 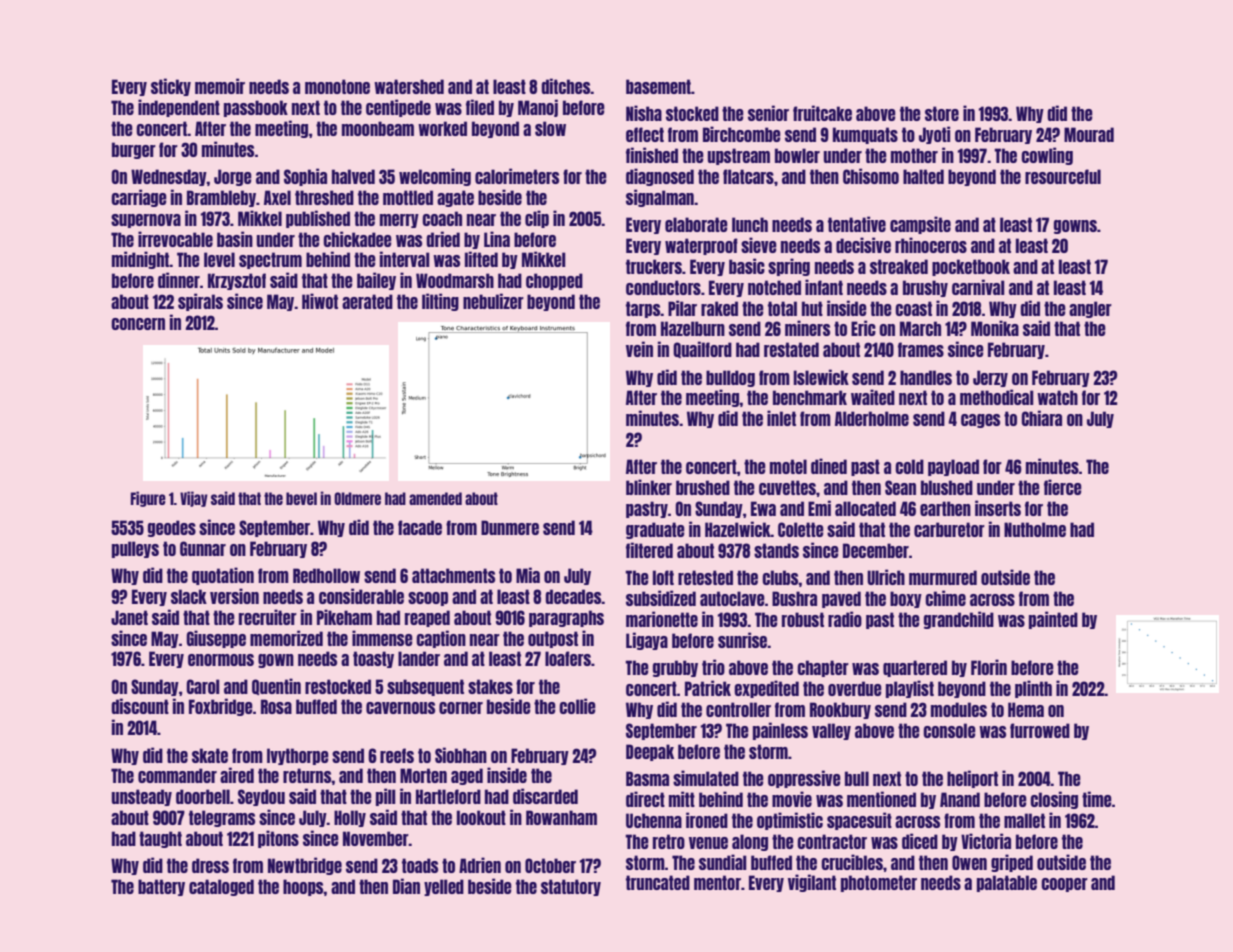 What do you see at coordinates (1090, 309) in the screenshot?
I see `angler` at bounding box center [1090, 309].
